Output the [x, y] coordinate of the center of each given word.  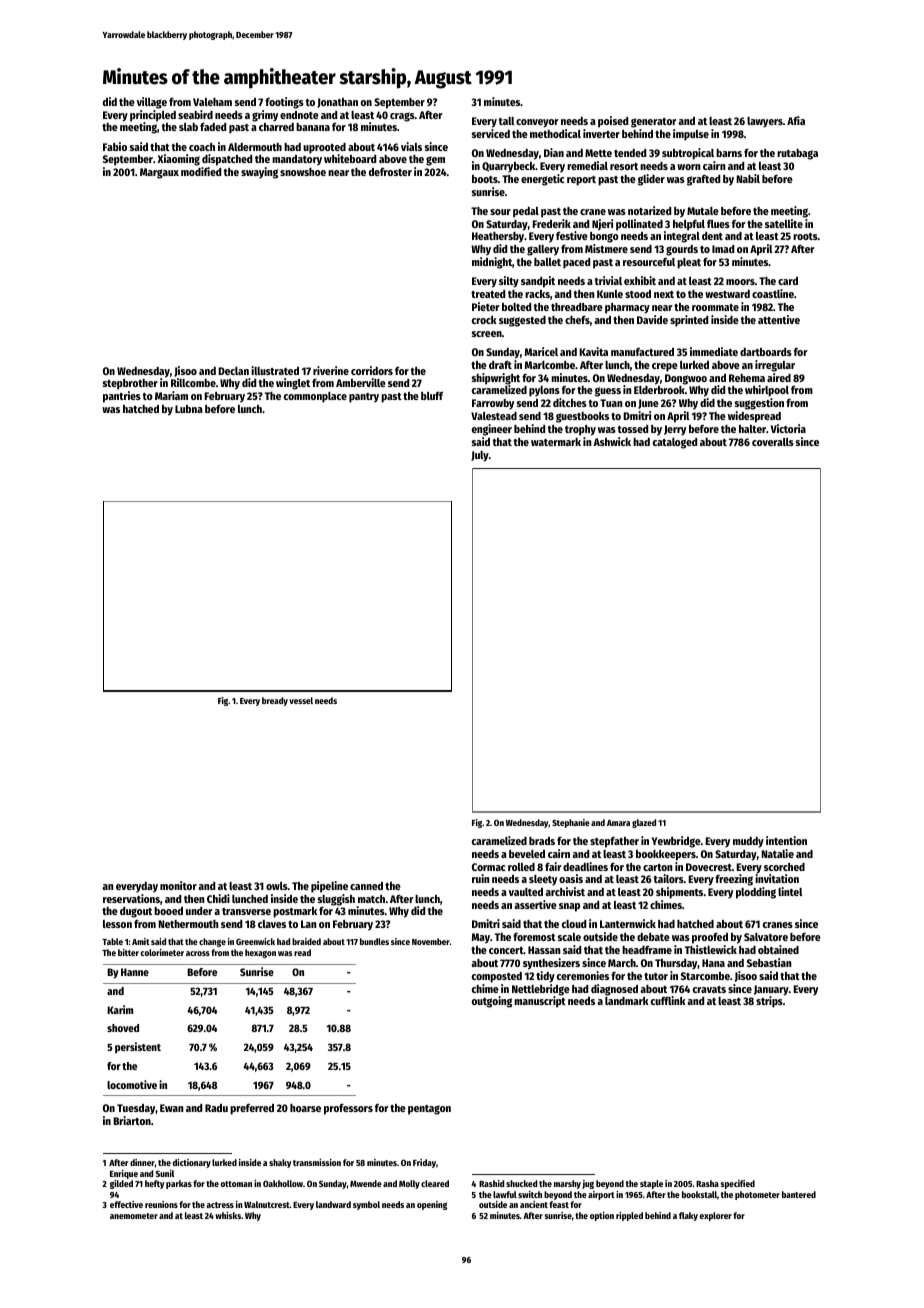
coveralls [773, 442]
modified [201, 171]
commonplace [315, 397]
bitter [128, 952]
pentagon [429, 1110]
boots [485, 179]
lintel [790, 891]
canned [366, 886]
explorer [715, 1216]
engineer [492, 430]
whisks [228, 1215]
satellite [784, 223]
